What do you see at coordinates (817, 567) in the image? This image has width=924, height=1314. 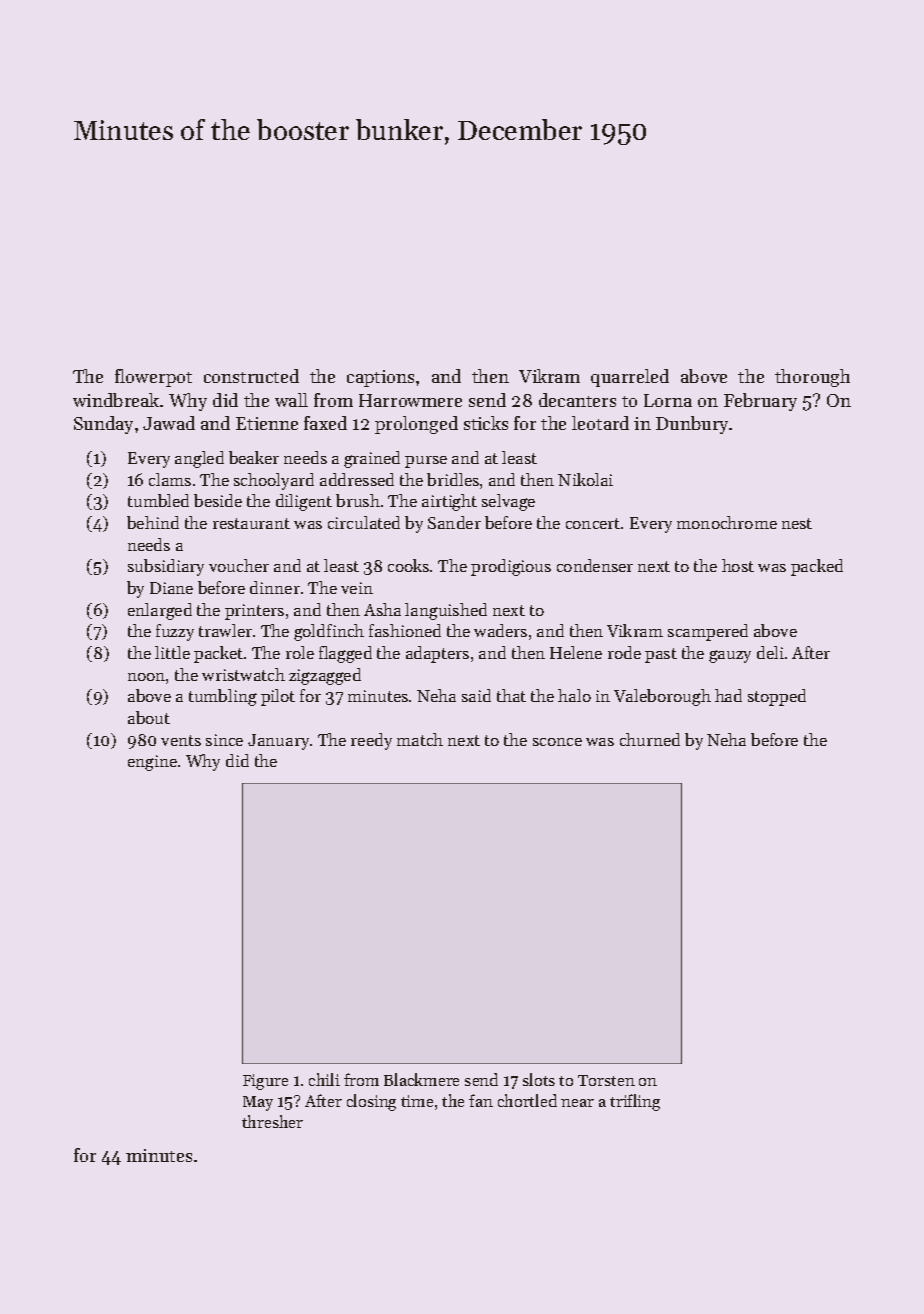 I see `packed` at bounding box center [817, 567].
